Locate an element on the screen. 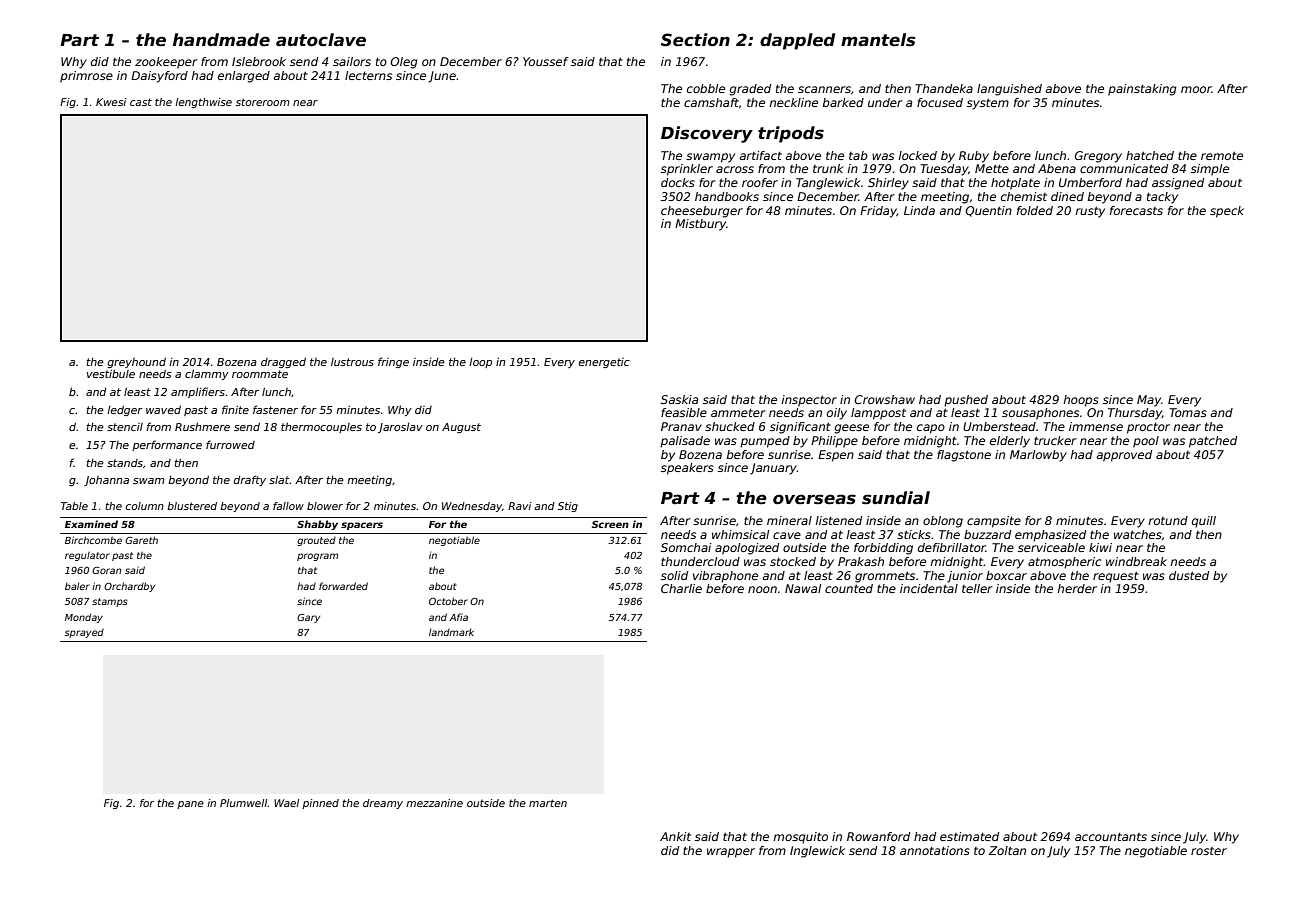 This screenshot has width=1308, height=924. Rowanford is located at coordinates (878, 836).
